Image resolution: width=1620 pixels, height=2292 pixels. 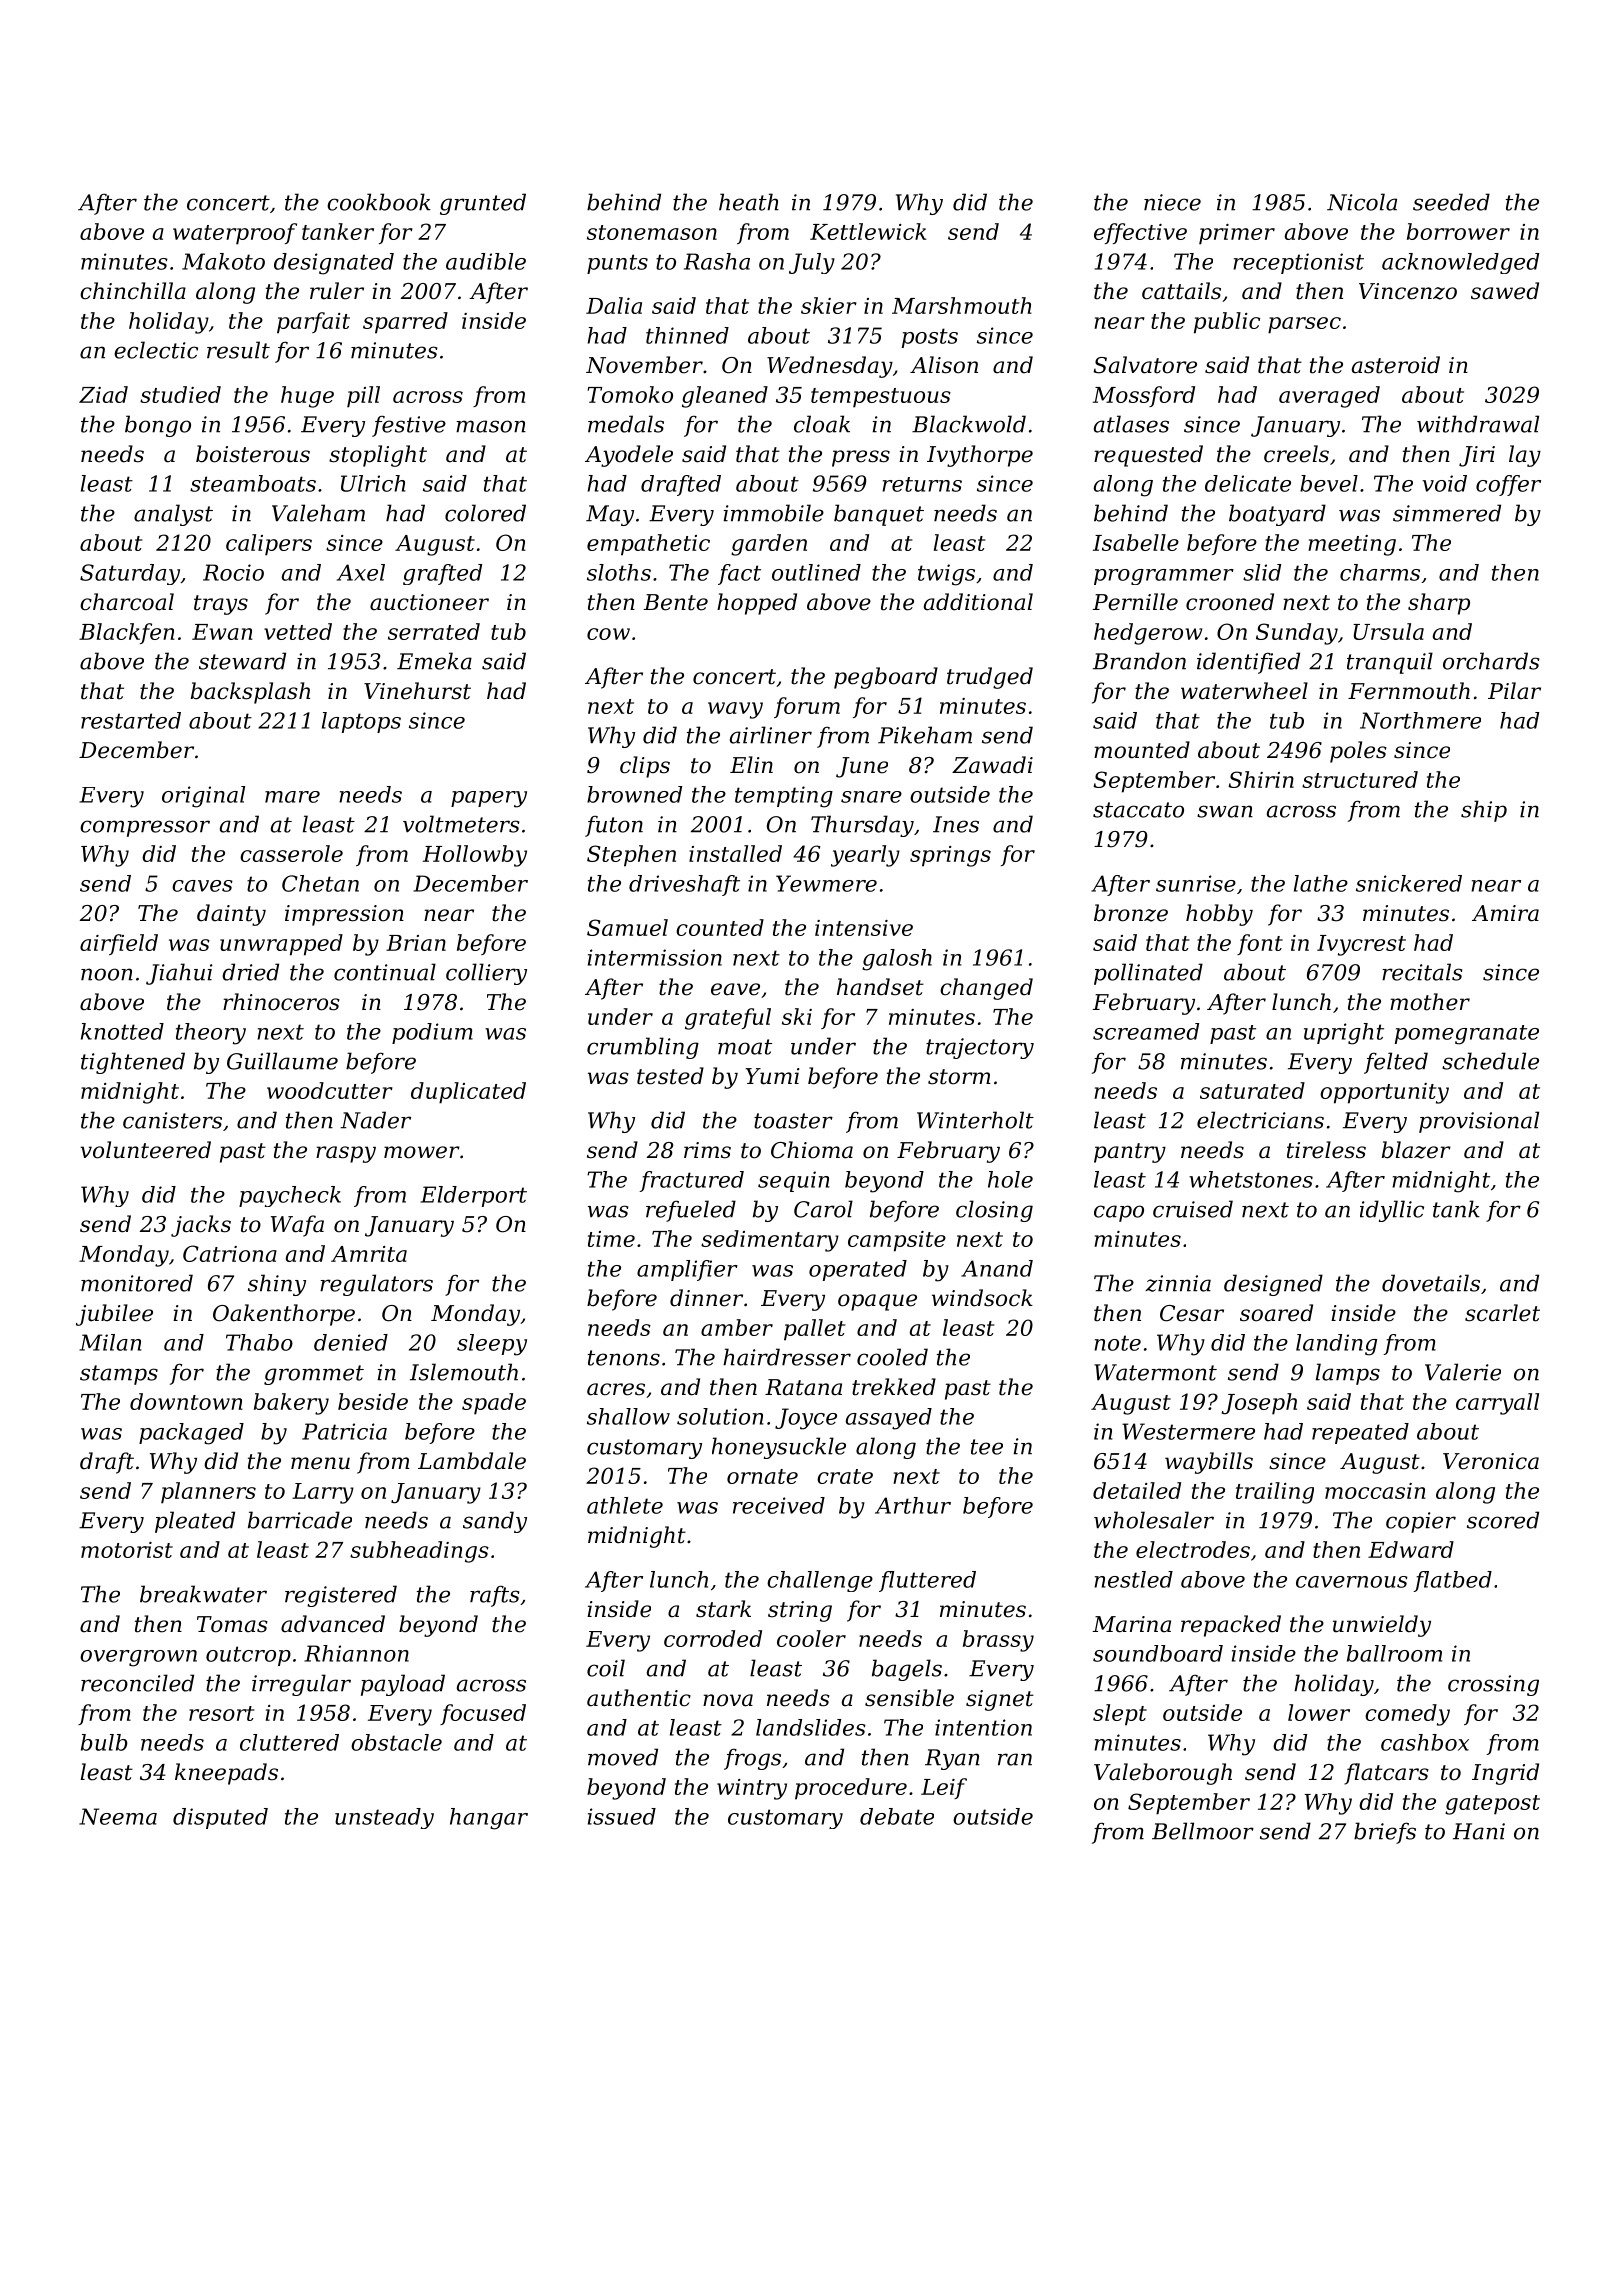 I want to click on electrodes, so click(x=1193, y=1549).
